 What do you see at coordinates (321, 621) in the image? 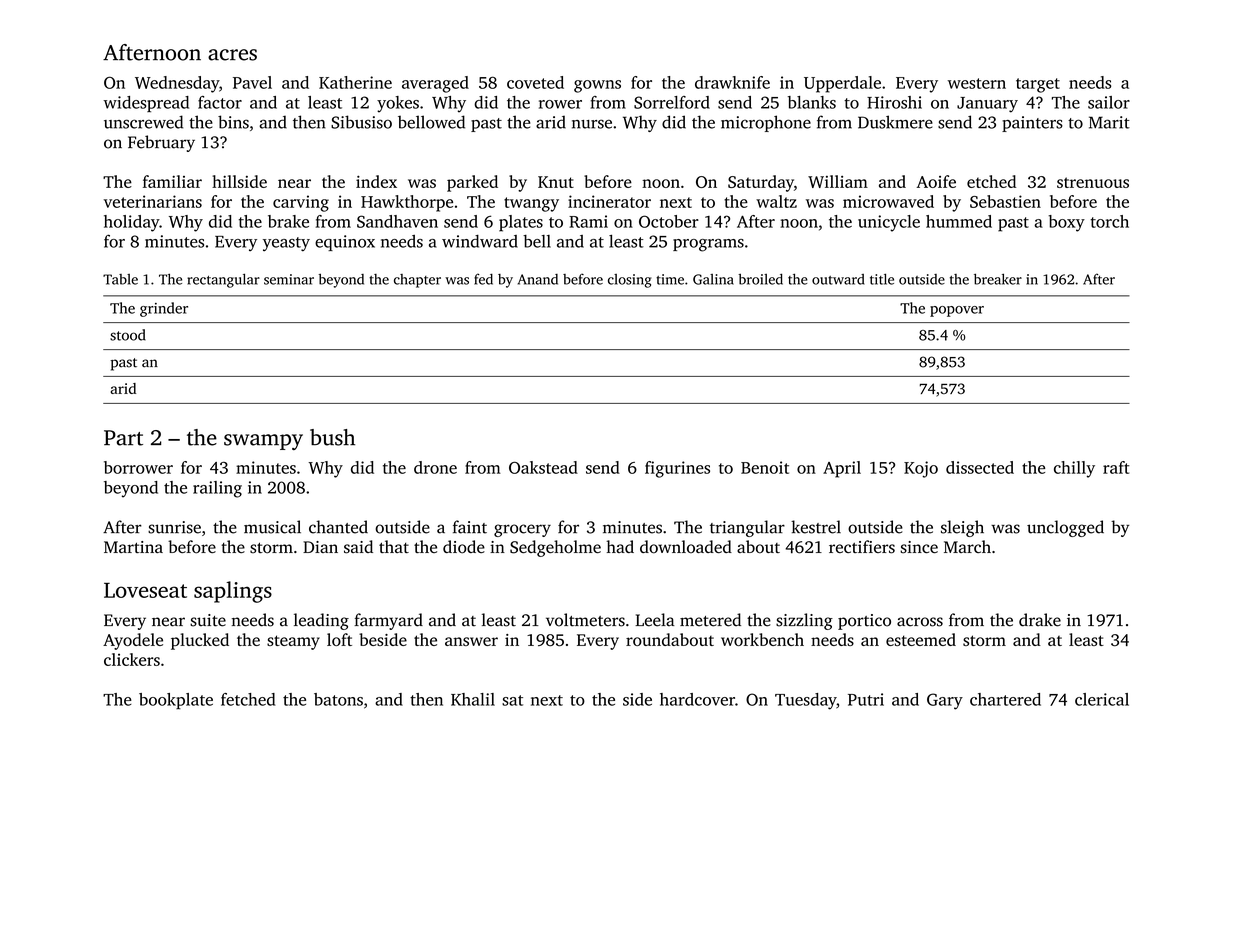
I see `leading` at bounding box center [321, 621].
